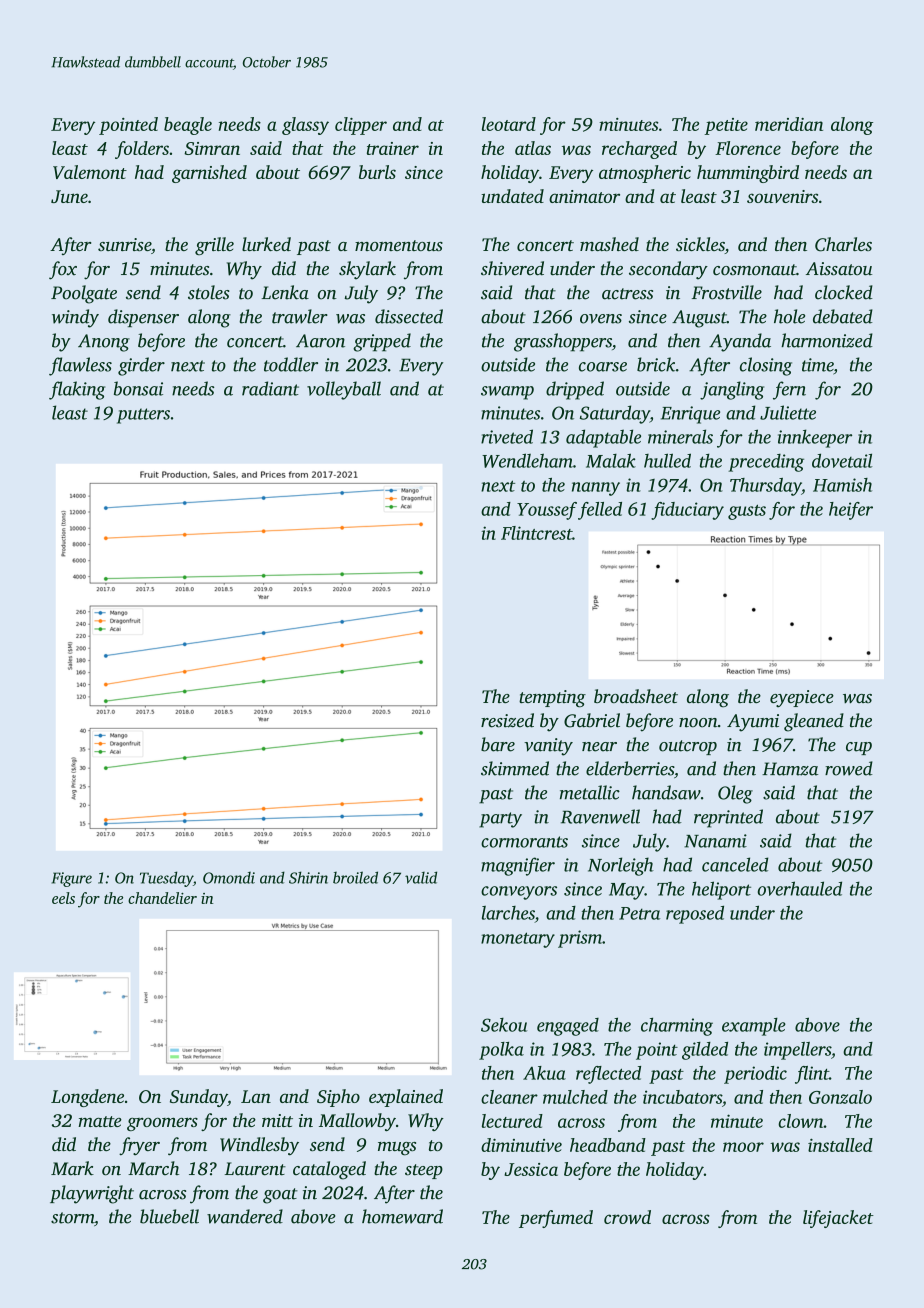 This screenshot has width=924, height=1308. Describe the element at coordinates (747, 512) in the screenshot. I see `gusts` at that location.
